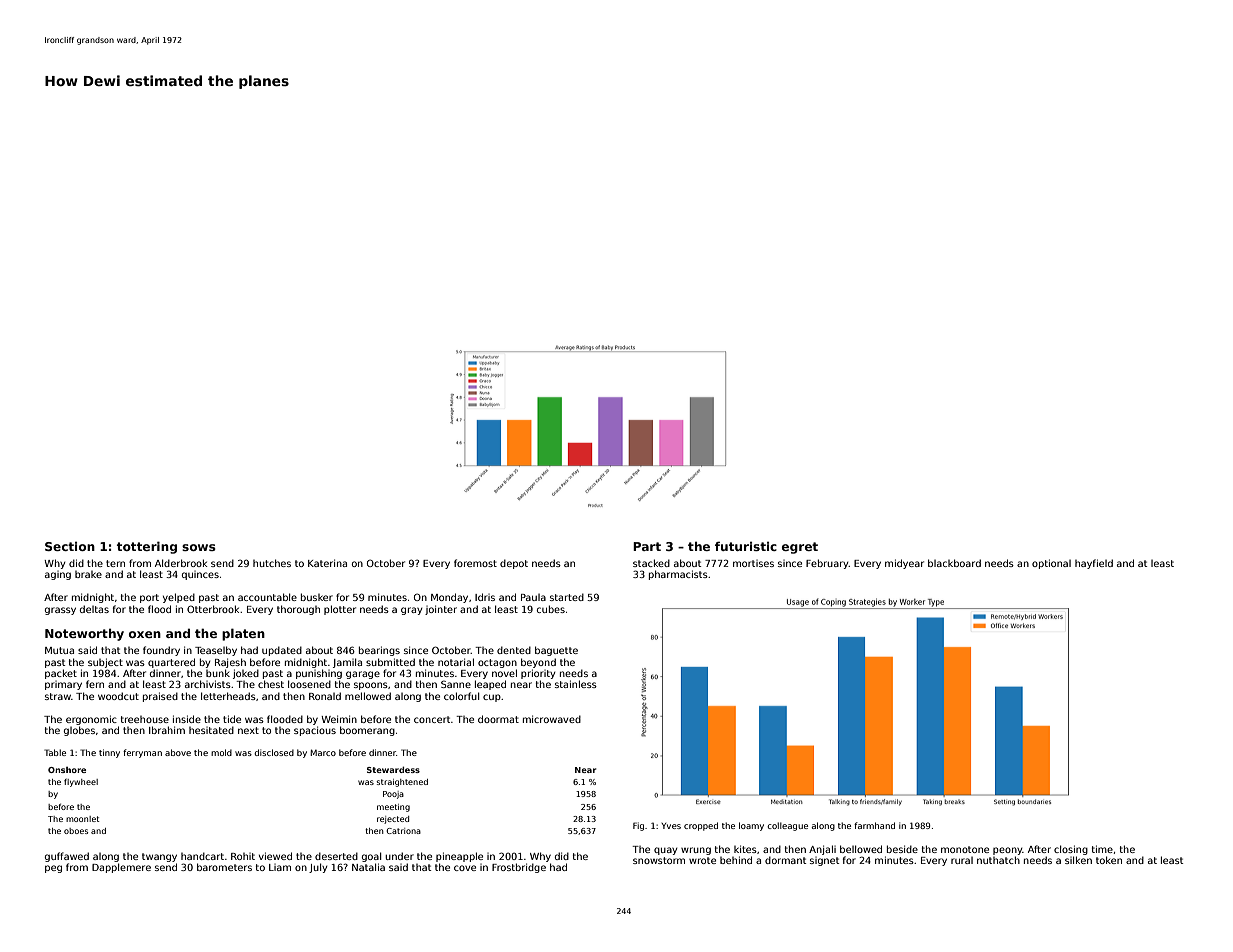 The image size is (1233, 952). Describe the element at coordinates (83, 819) in the document. I see `moonlet` at that location.
